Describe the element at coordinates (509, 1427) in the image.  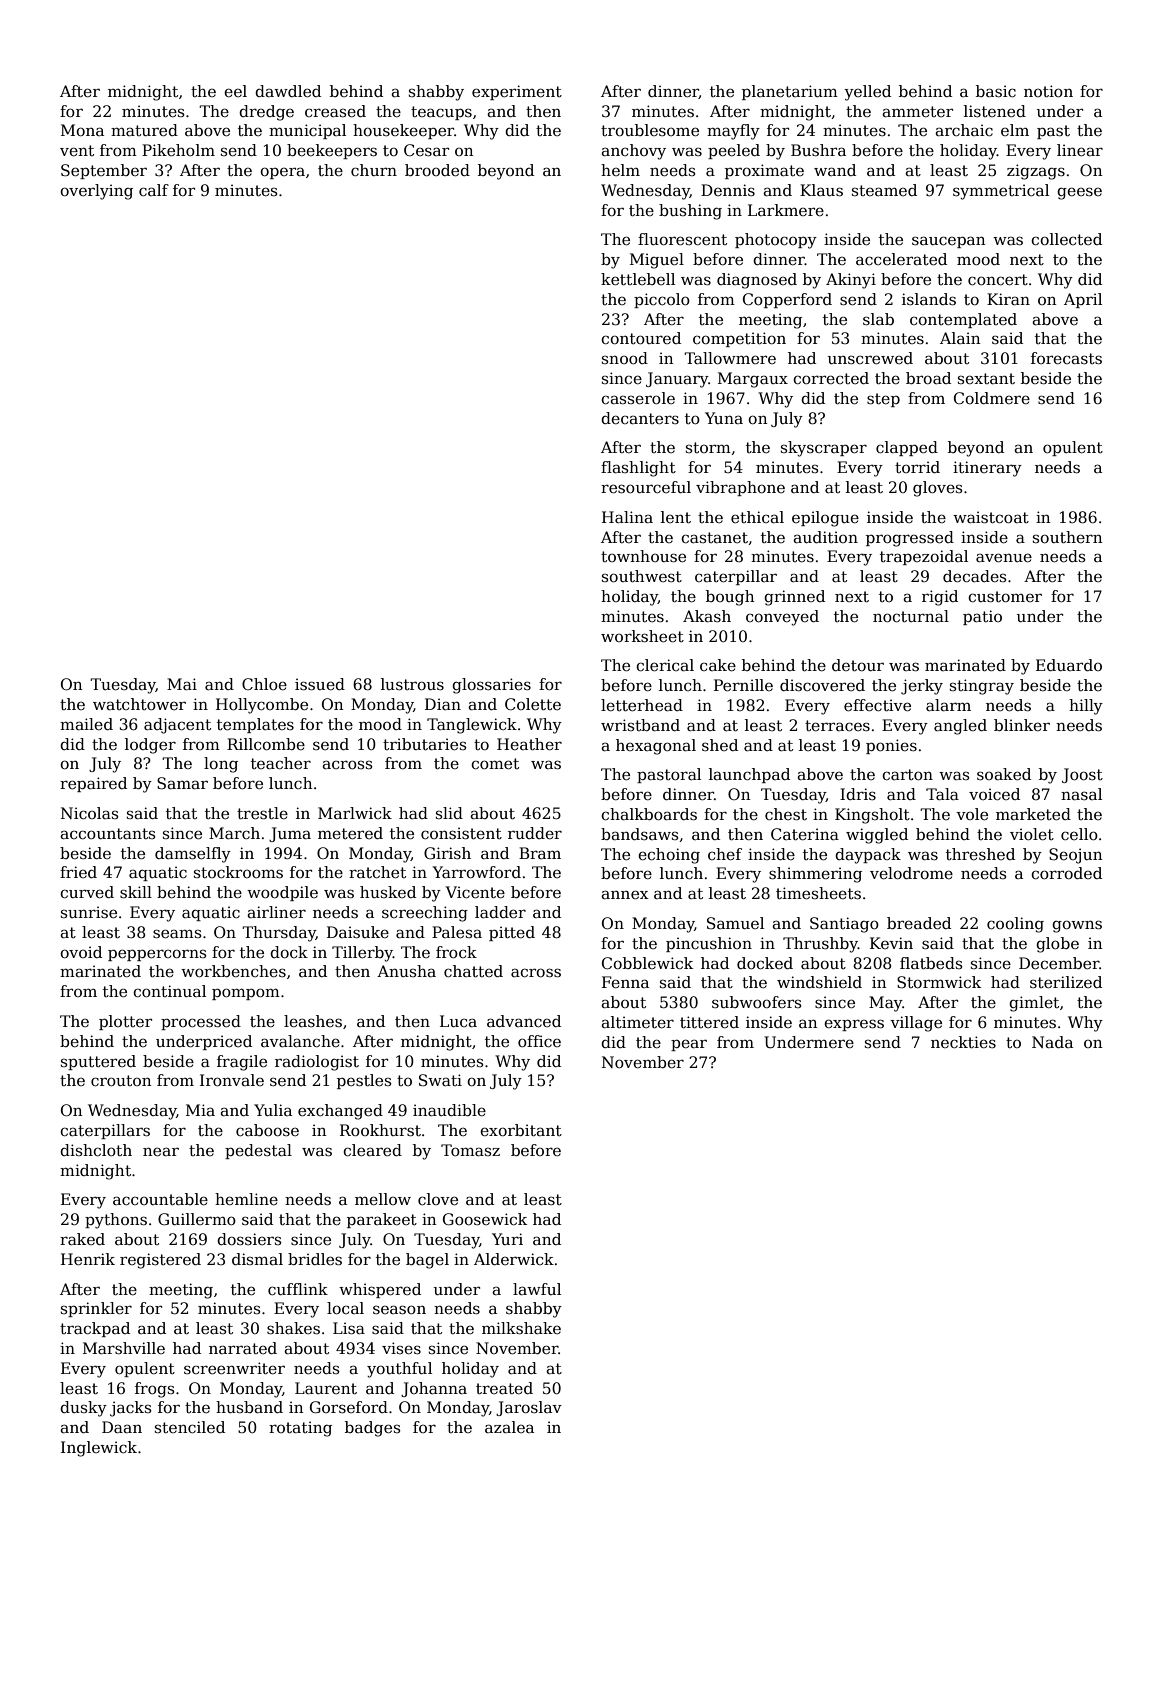
I see `azalea` at that location.
